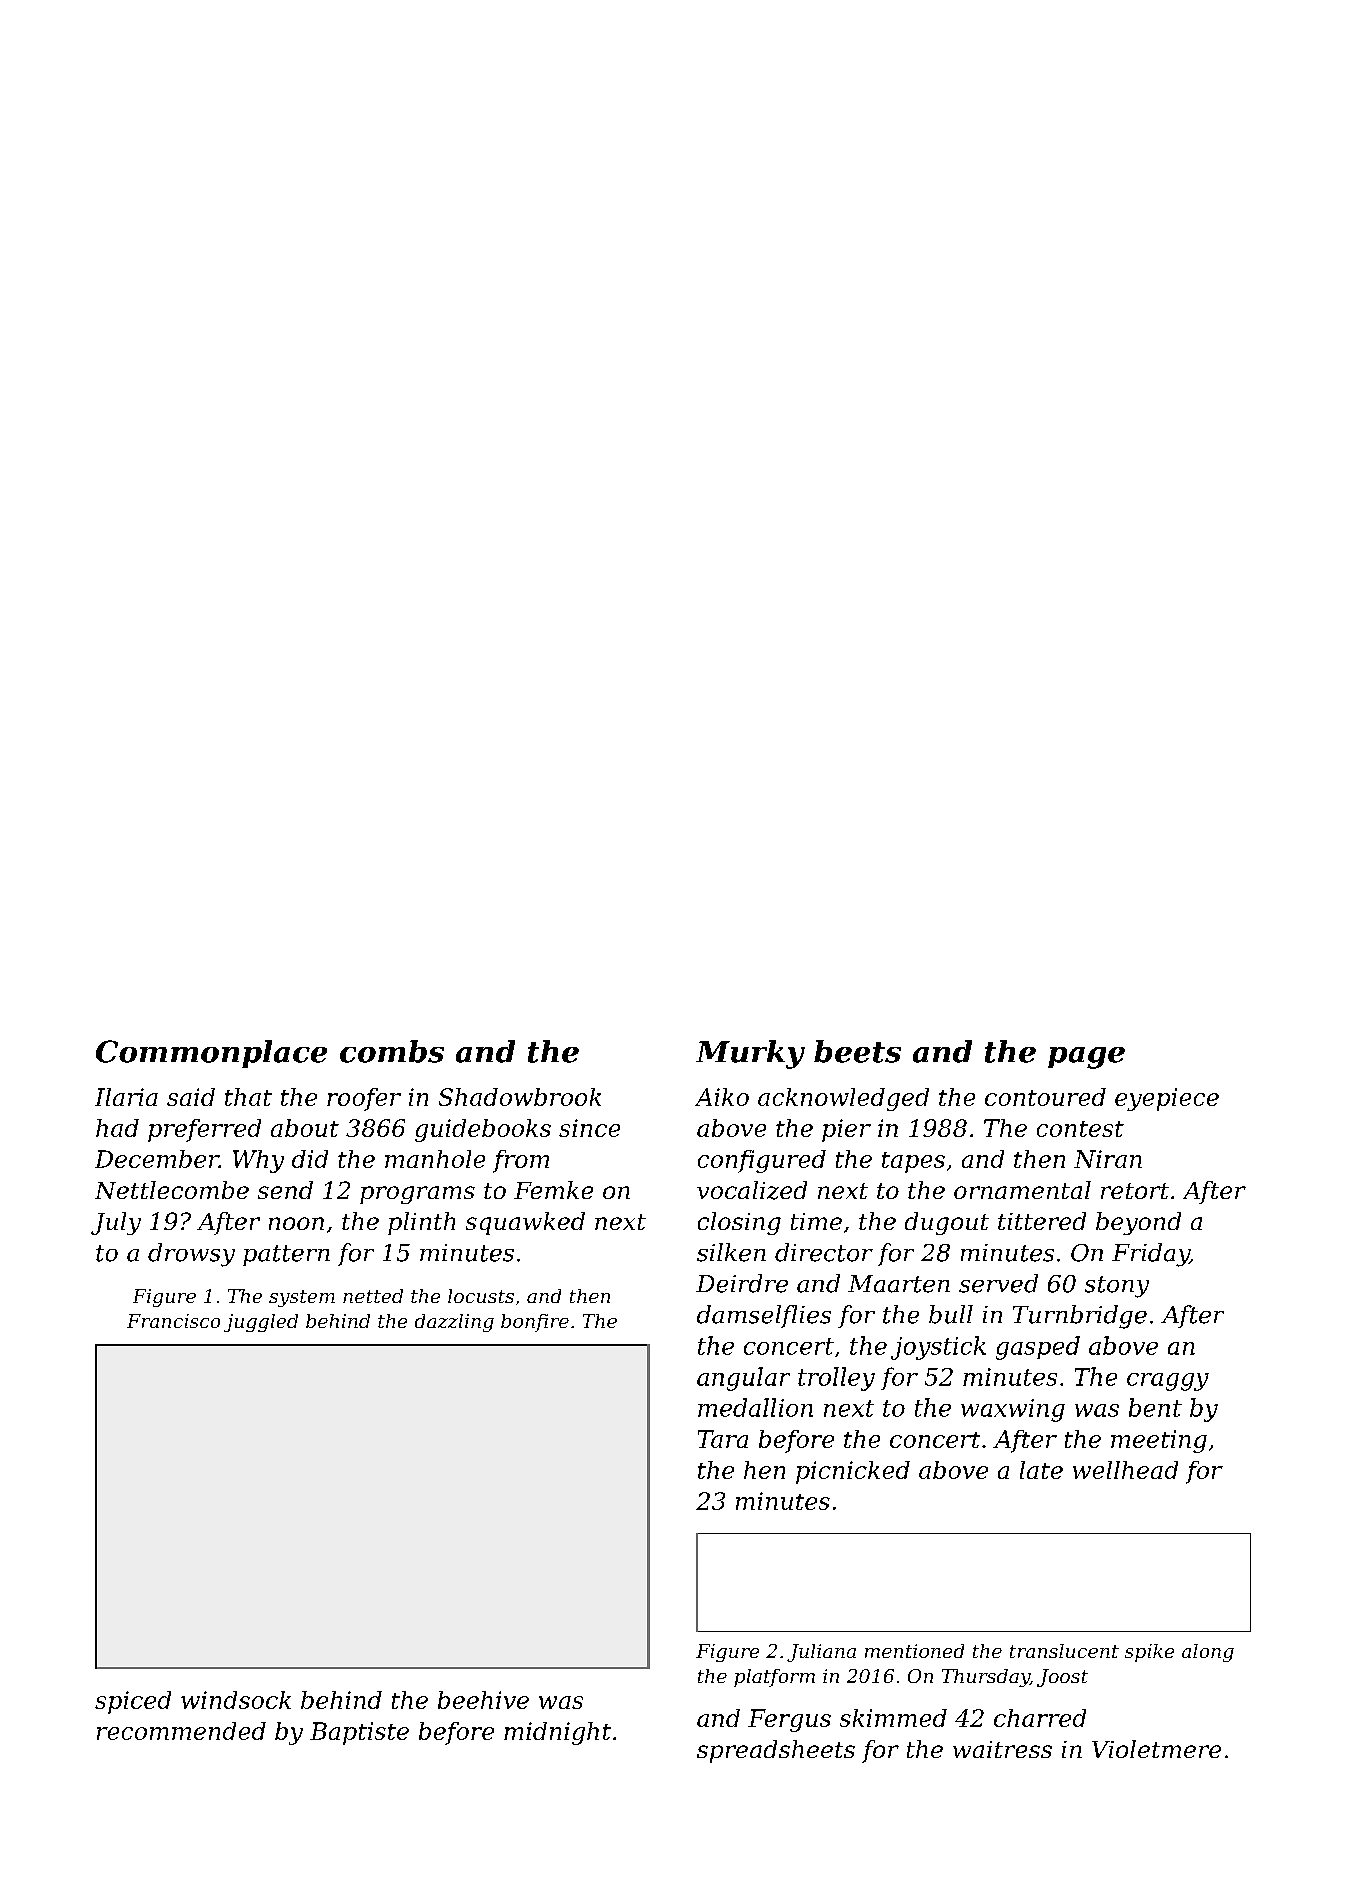 The image size is (1346, 1903). What do you see at coordinates (853, 1472) in the screenshot?
I see `picnicked` at bounding box center [853, 1472].
